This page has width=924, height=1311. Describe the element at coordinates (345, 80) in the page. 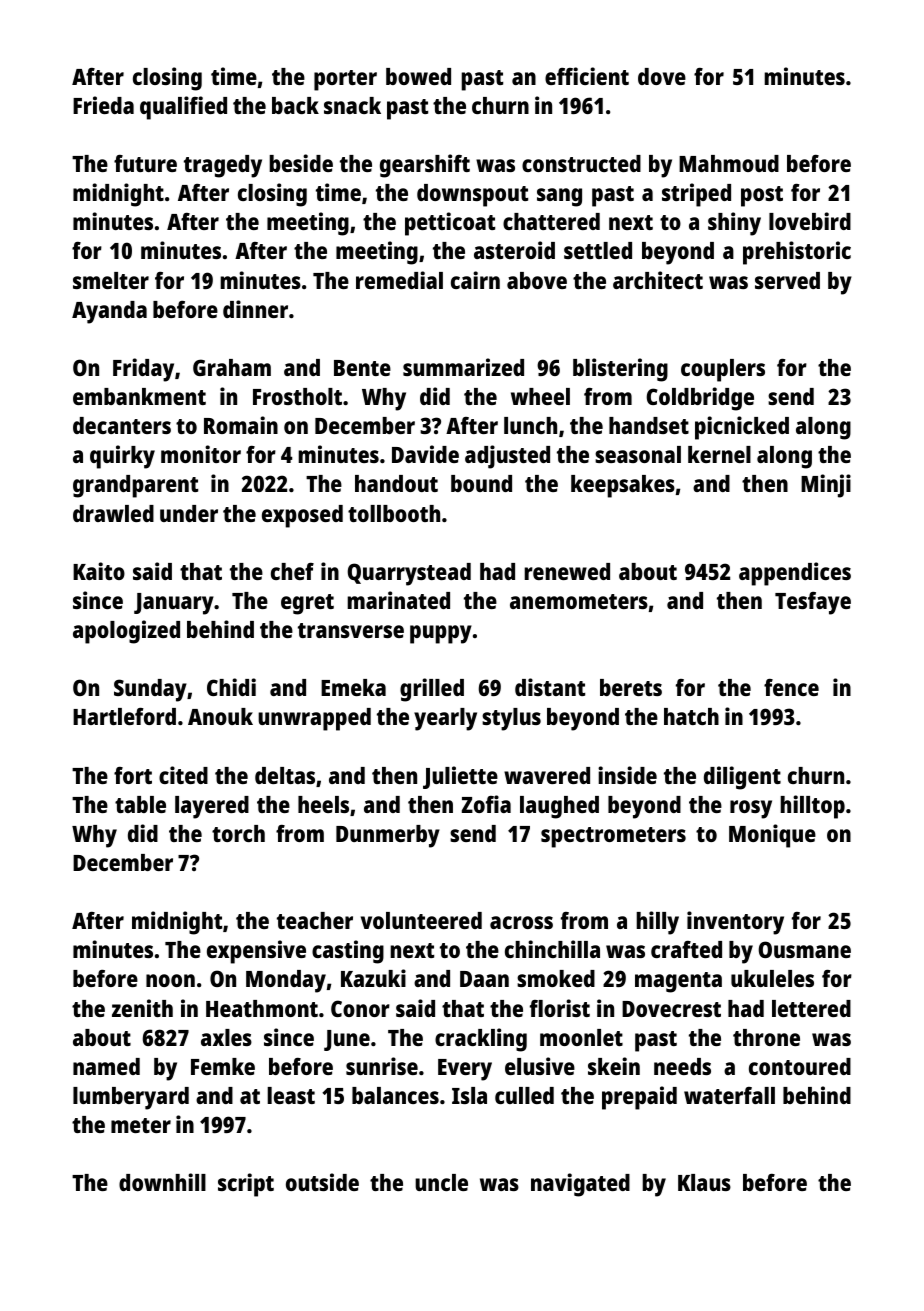

I see `porter` at that location.
